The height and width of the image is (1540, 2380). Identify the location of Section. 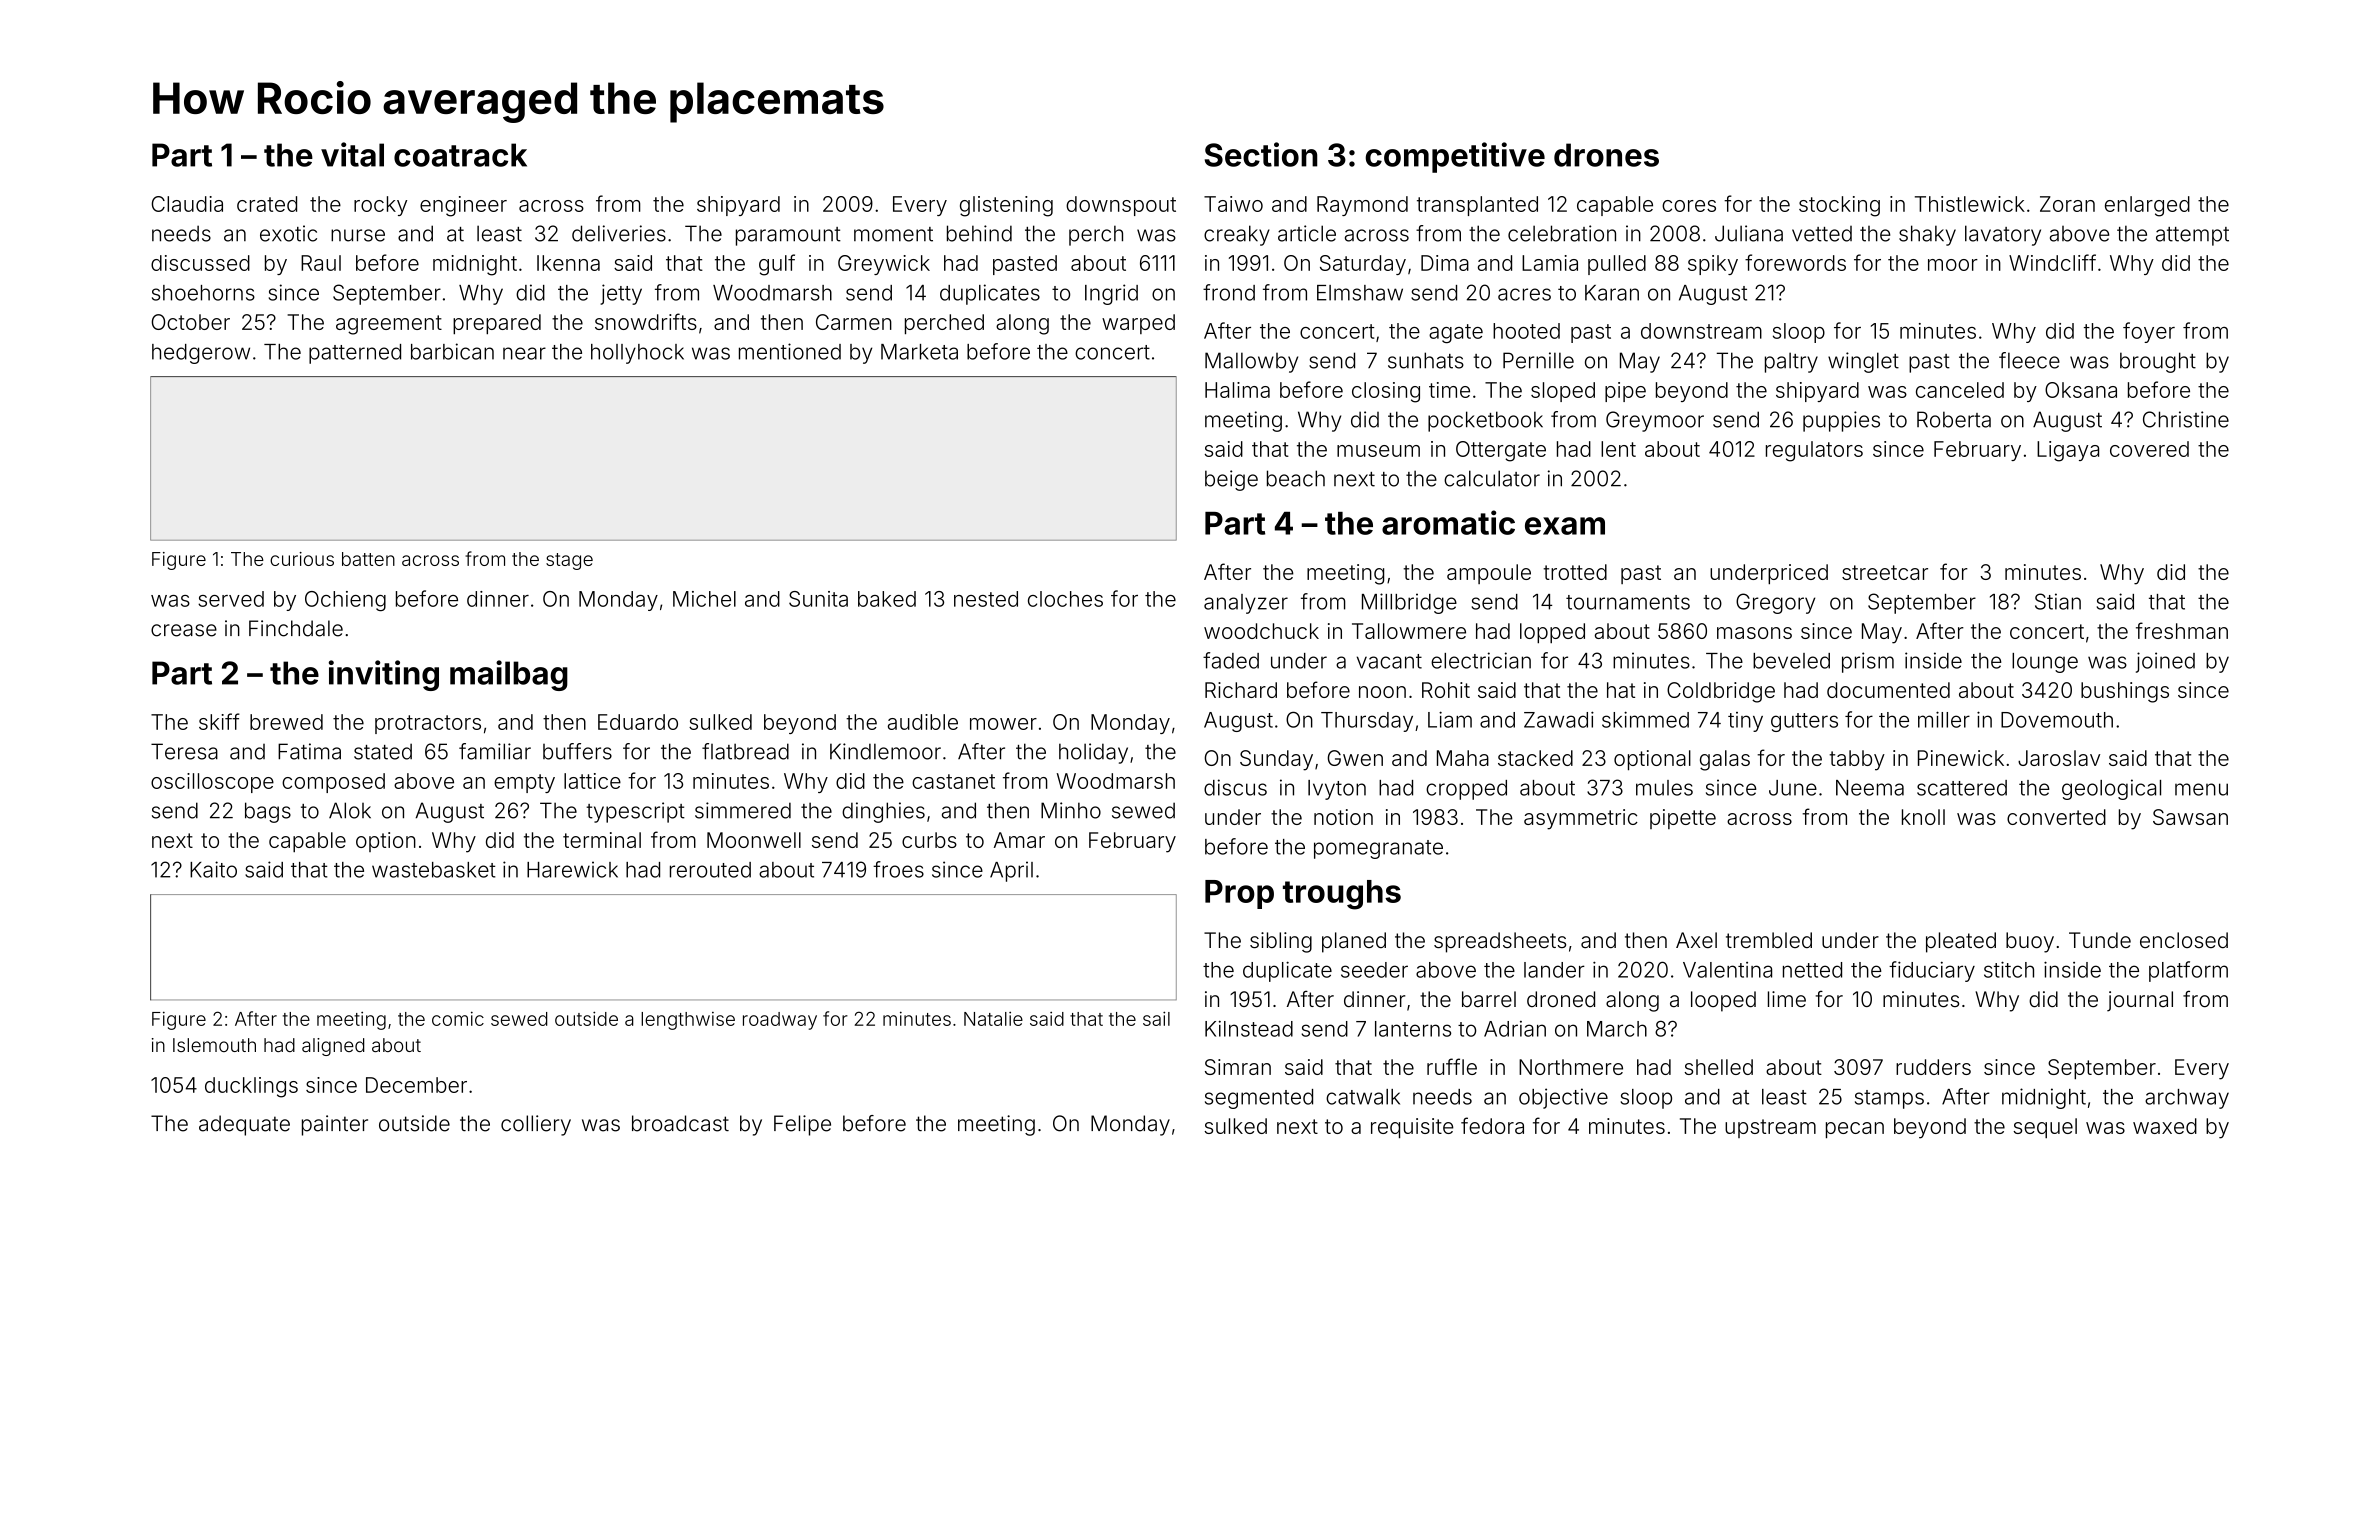
(1261, 154).
